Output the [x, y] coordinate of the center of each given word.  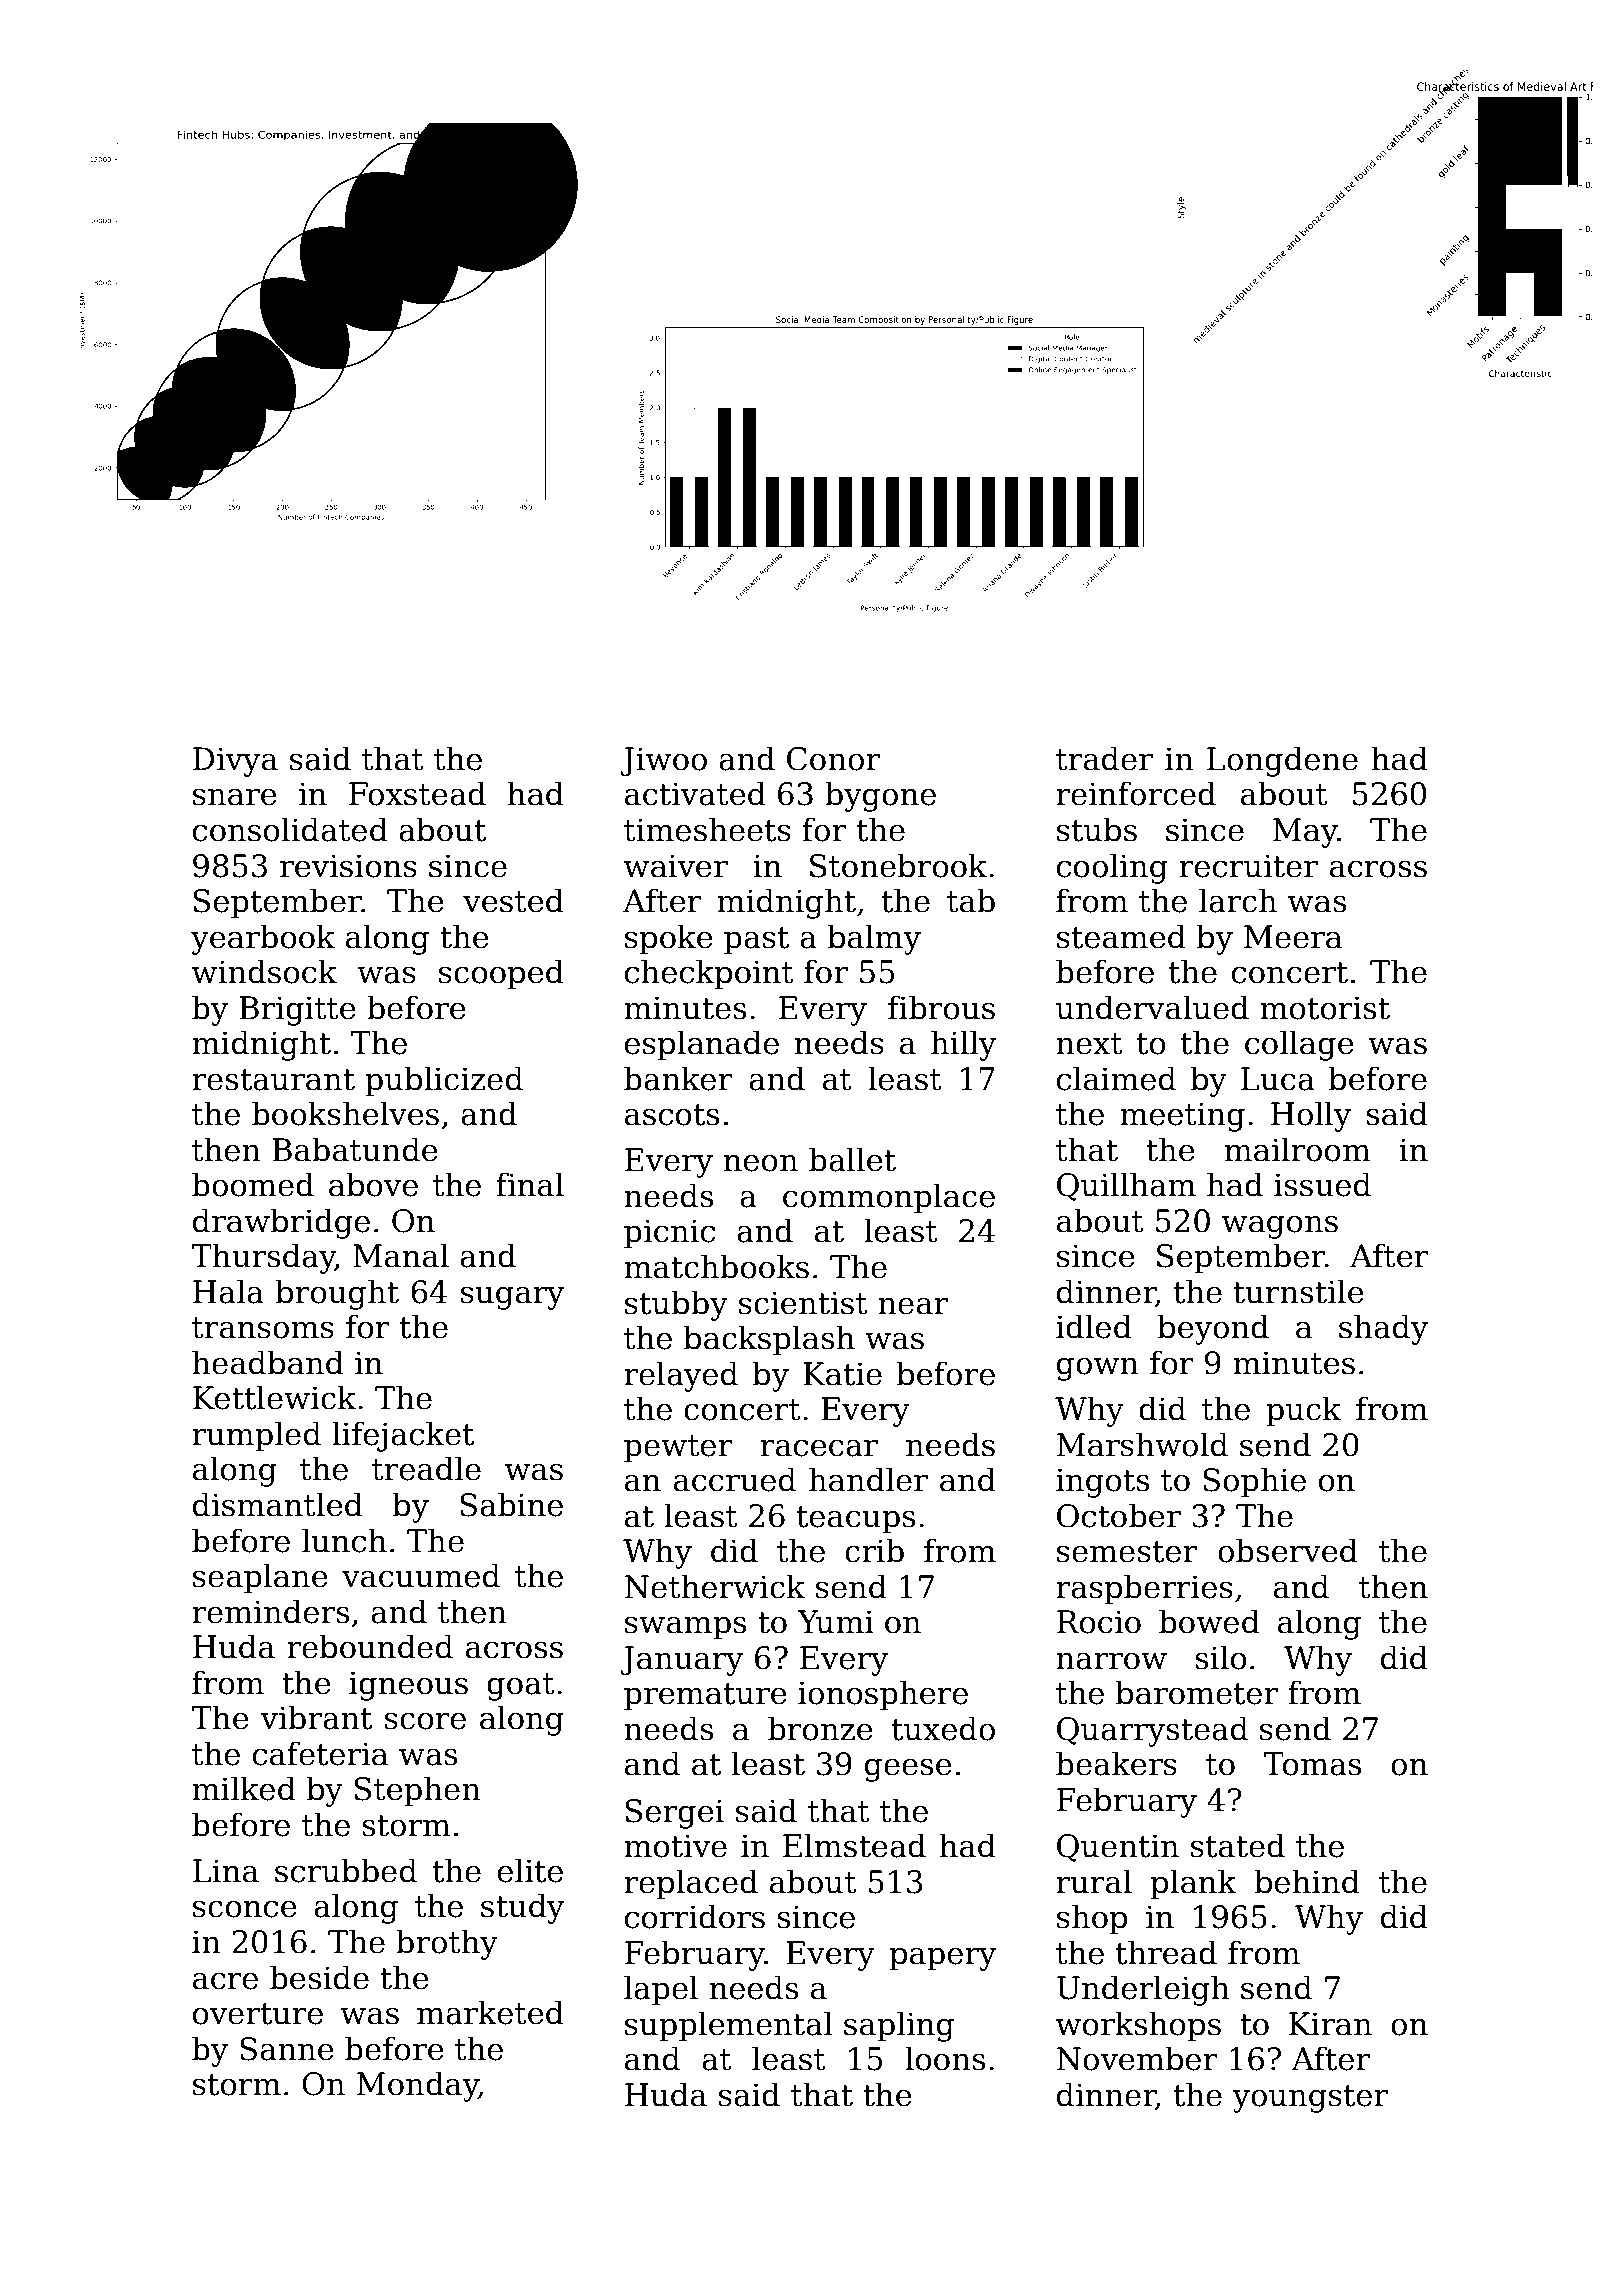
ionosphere [883, 1695]
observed [1288, 1550]
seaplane [260, 1578]
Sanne [287, 2049]
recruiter [1249, 866]
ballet [852, 1159]
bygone [880, 796]
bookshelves [345, 1113]
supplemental [729, 2026]
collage [1299, 1045]
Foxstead [417, 793]
